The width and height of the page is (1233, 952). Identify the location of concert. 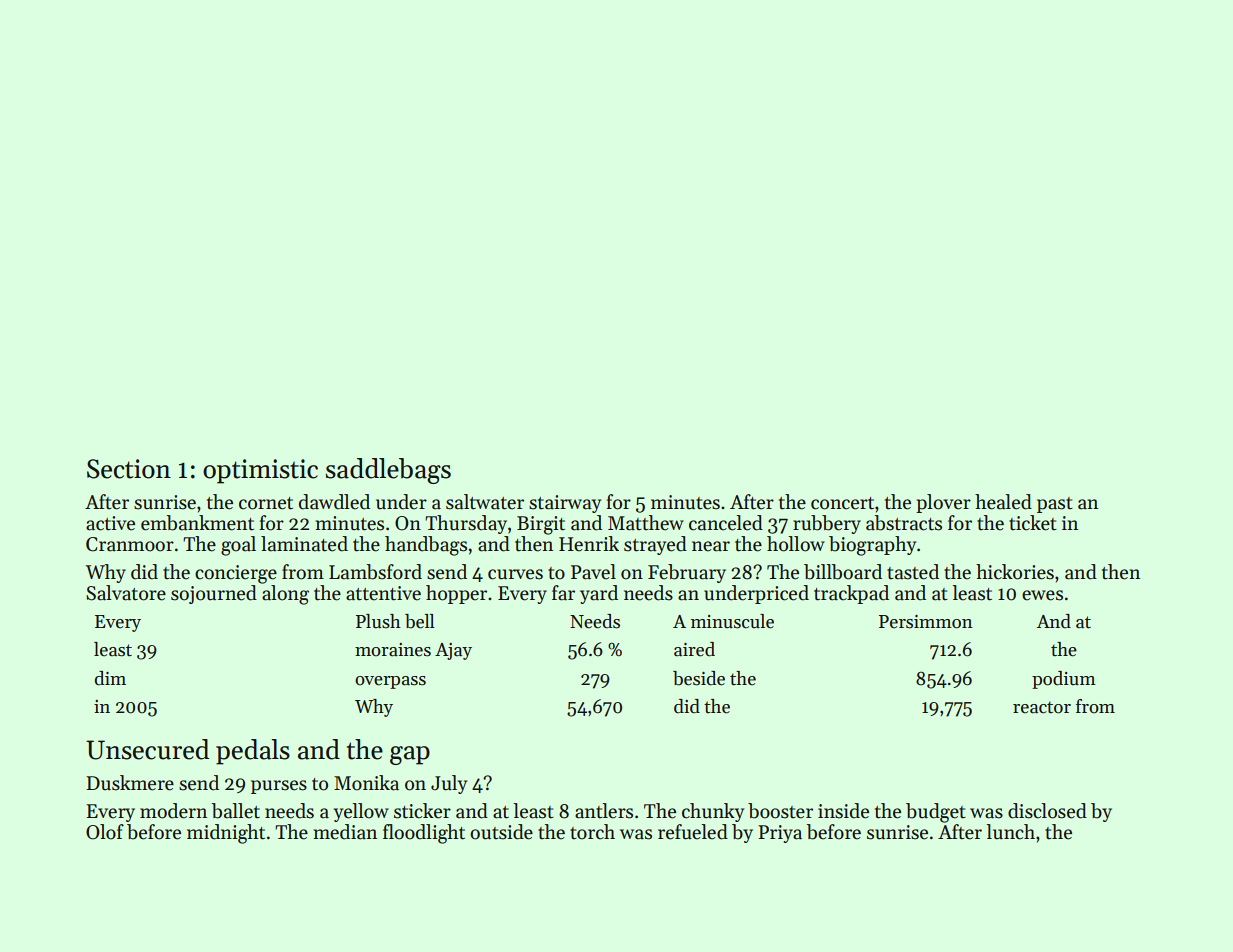
(842, 503).
